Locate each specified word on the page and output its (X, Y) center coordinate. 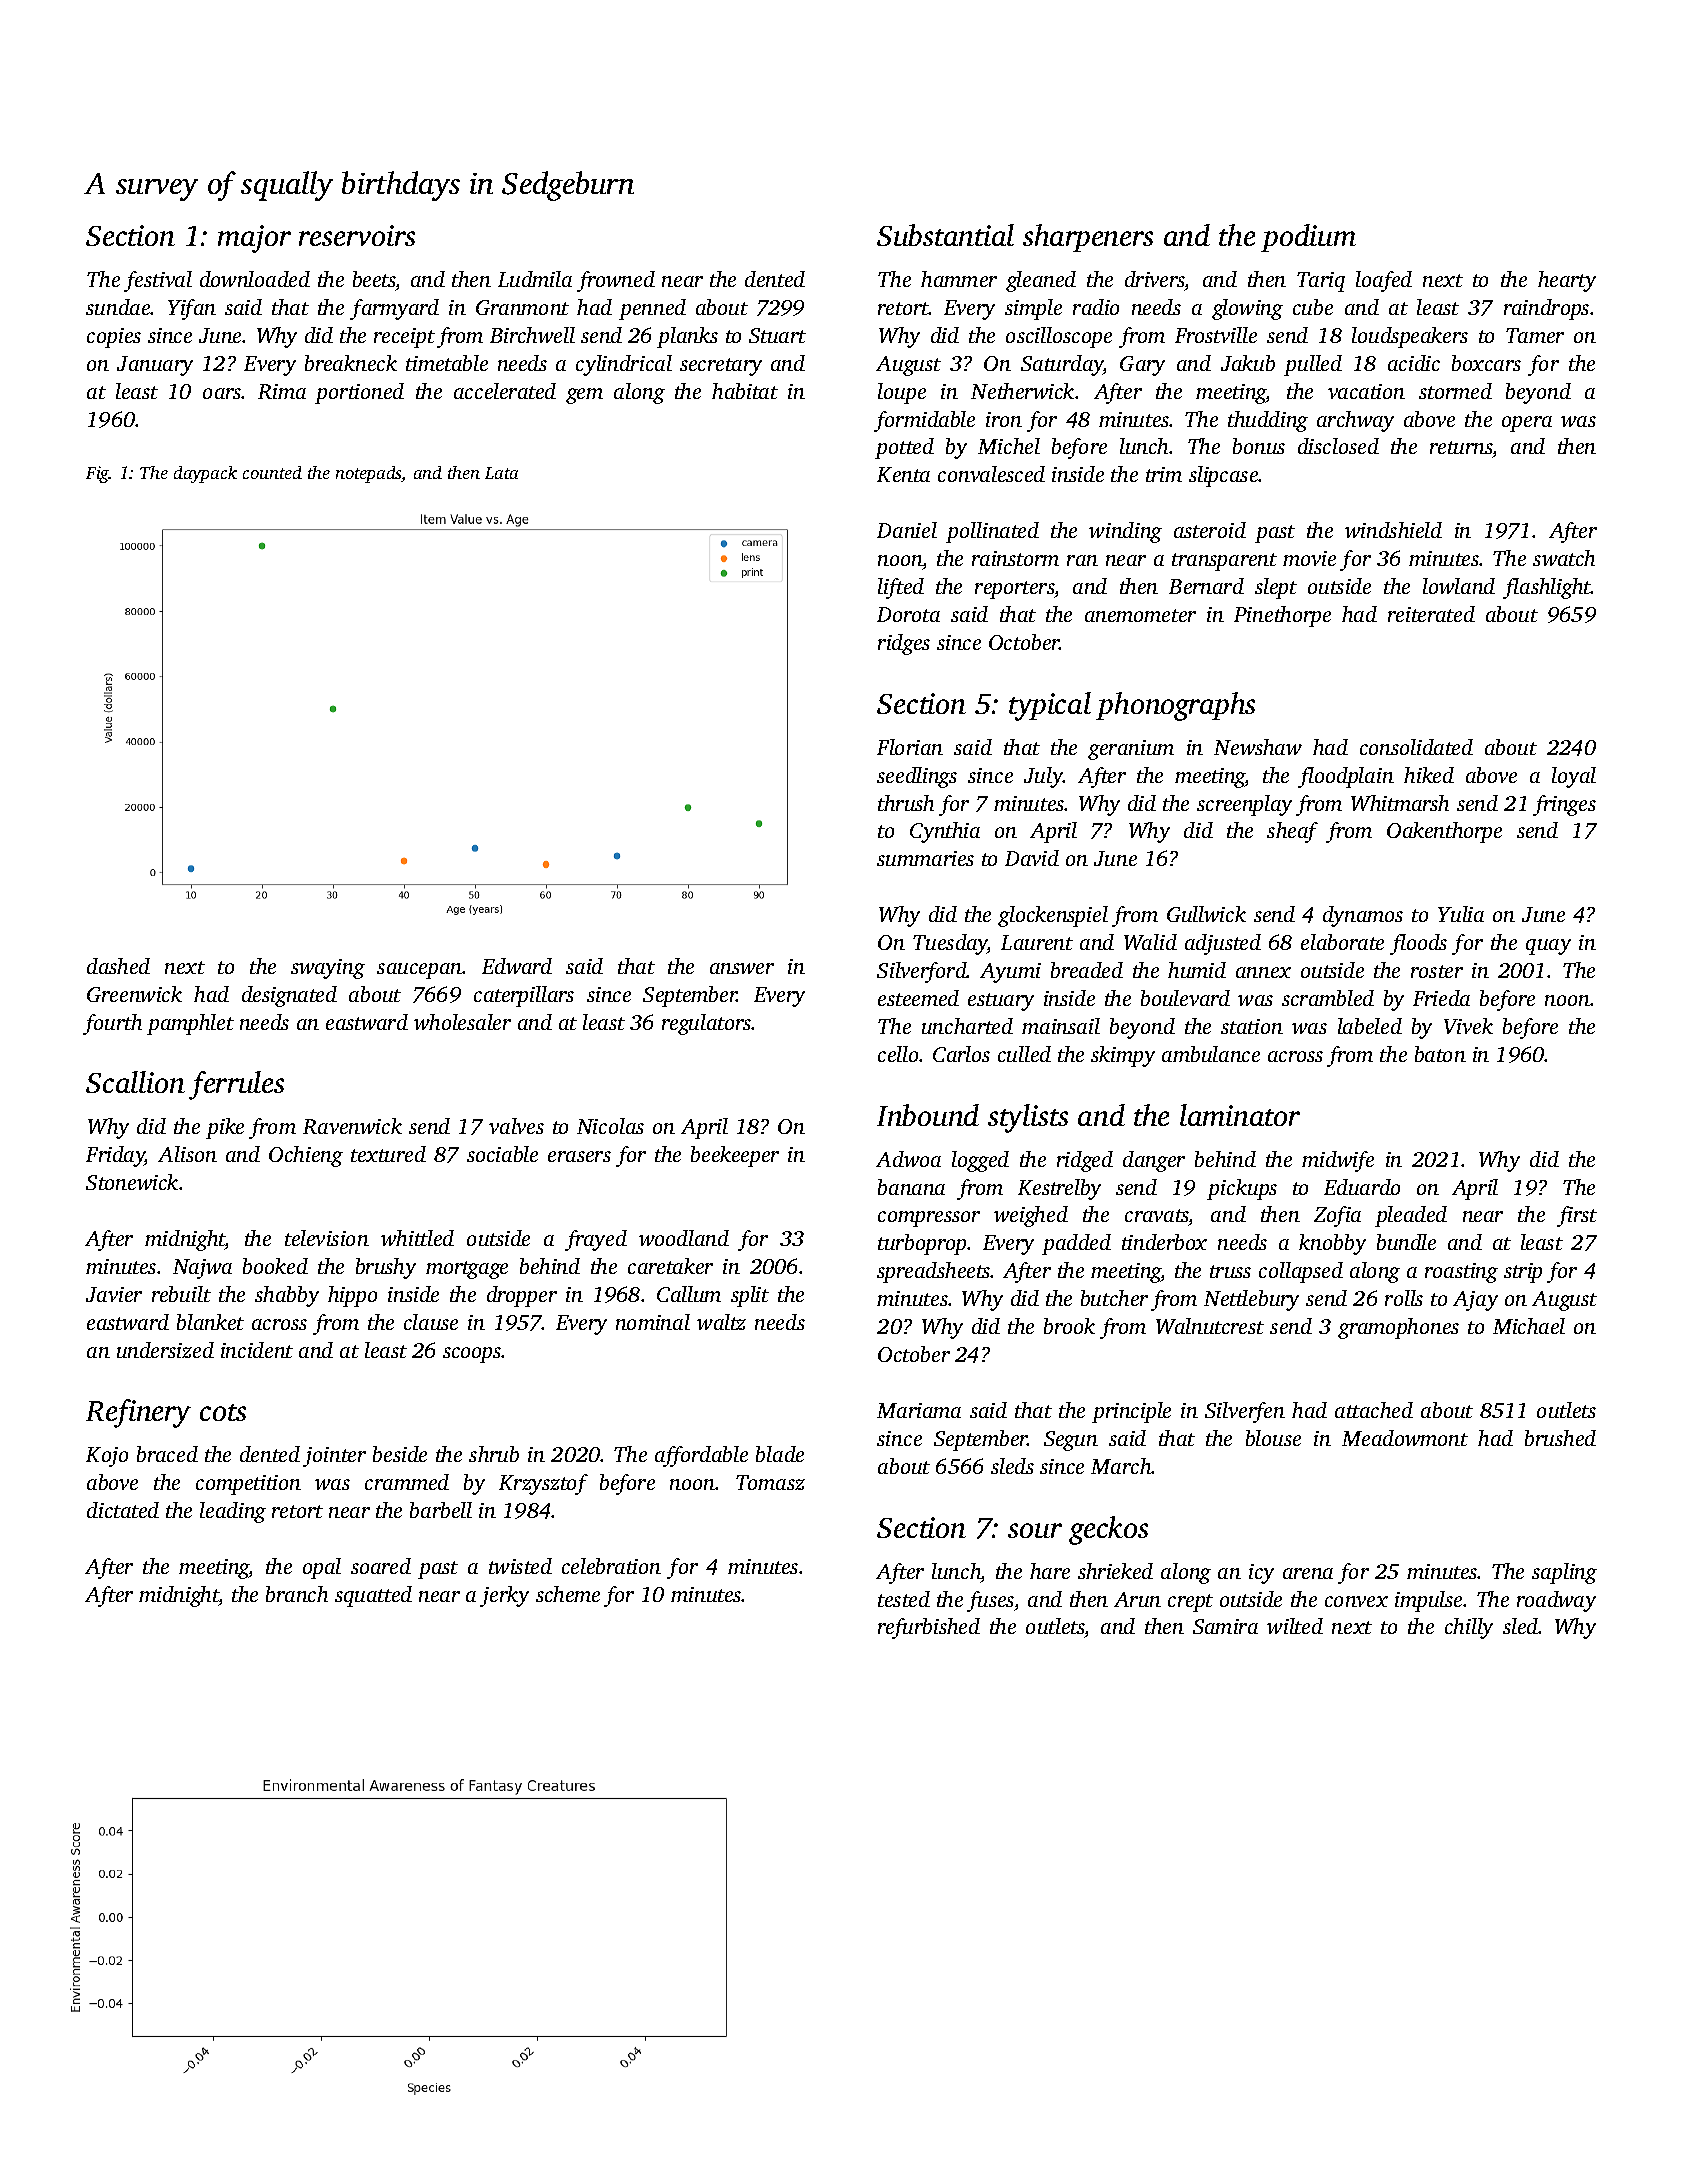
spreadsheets (934, 1272)
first (1577, 1216)
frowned (616, 281)
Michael (1529, 1326)
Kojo (107, 1457)
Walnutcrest (1210, 1326)
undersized (165, 1350)
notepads (369, 474)
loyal (1574, 777)
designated (289, 996)
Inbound (928, 1115)
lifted (901, 588)
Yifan (192, 309)
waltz (721, 1322)
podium (1308, 238)
